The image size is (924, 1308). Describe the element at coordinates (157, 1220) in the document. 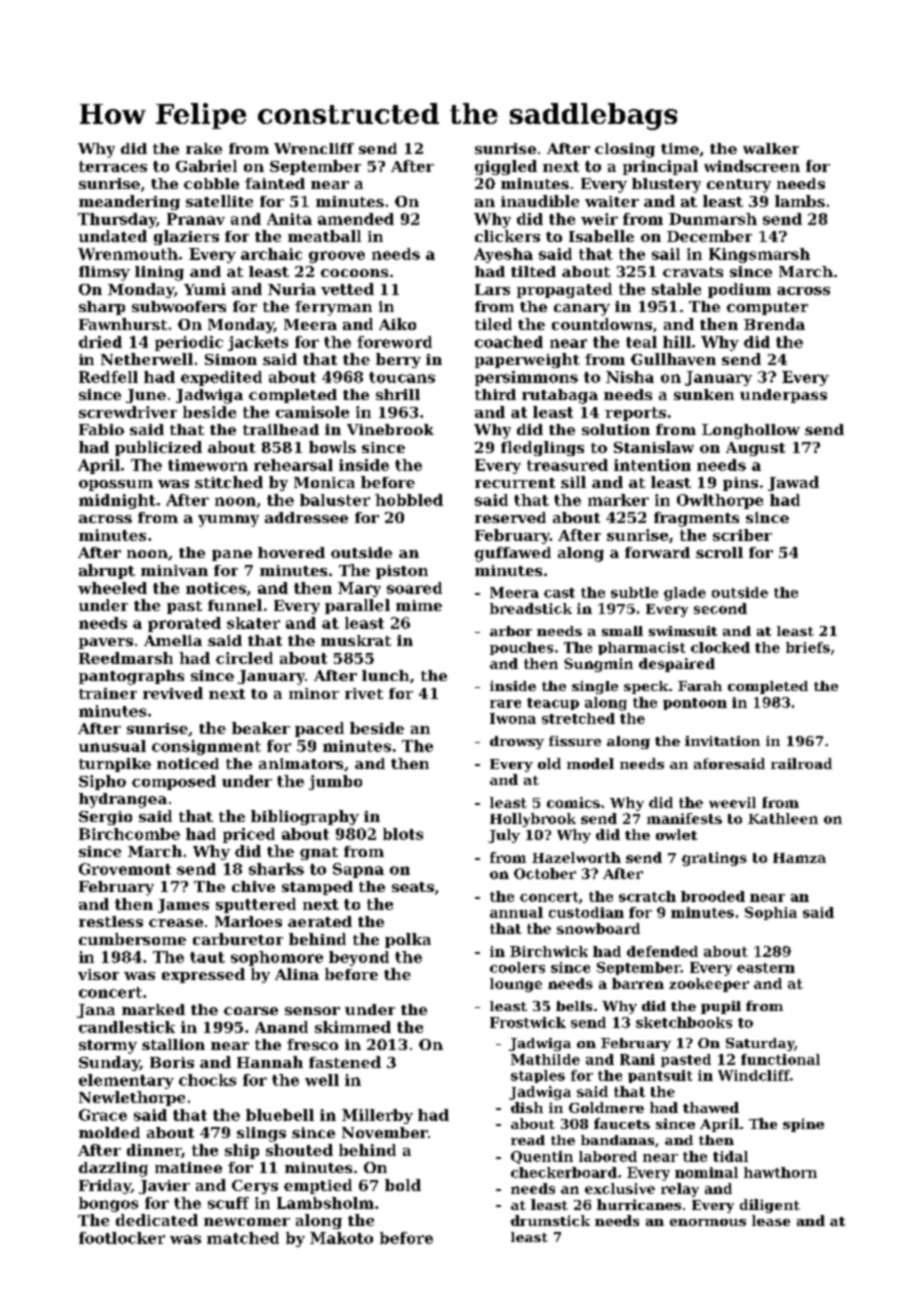

I see `dedicated` at that location.
